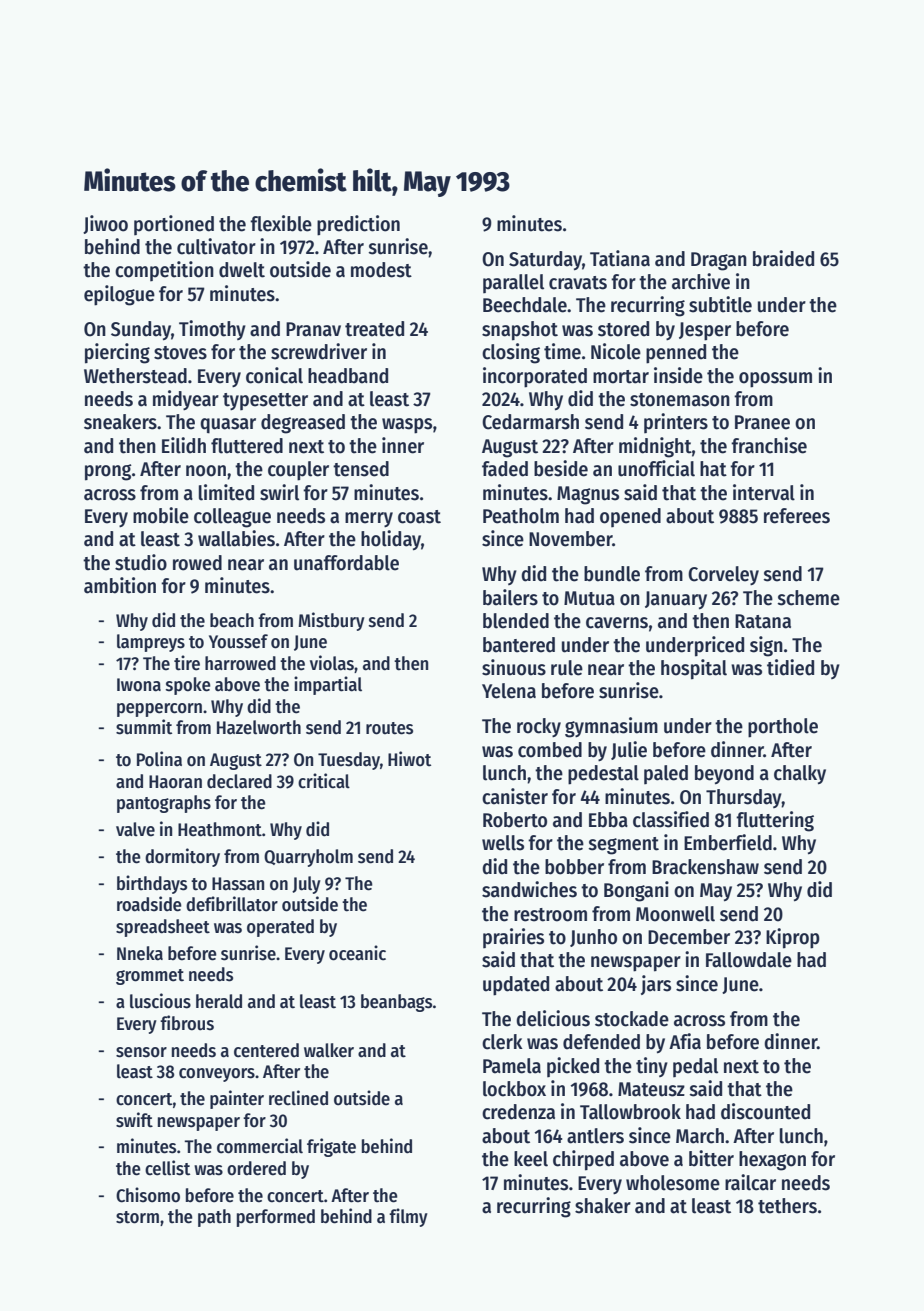 This screenshot has height=1311, width=924. Describe the element at coordinates (787, 1206) in the screenshot. I see `tethers` at that location.
